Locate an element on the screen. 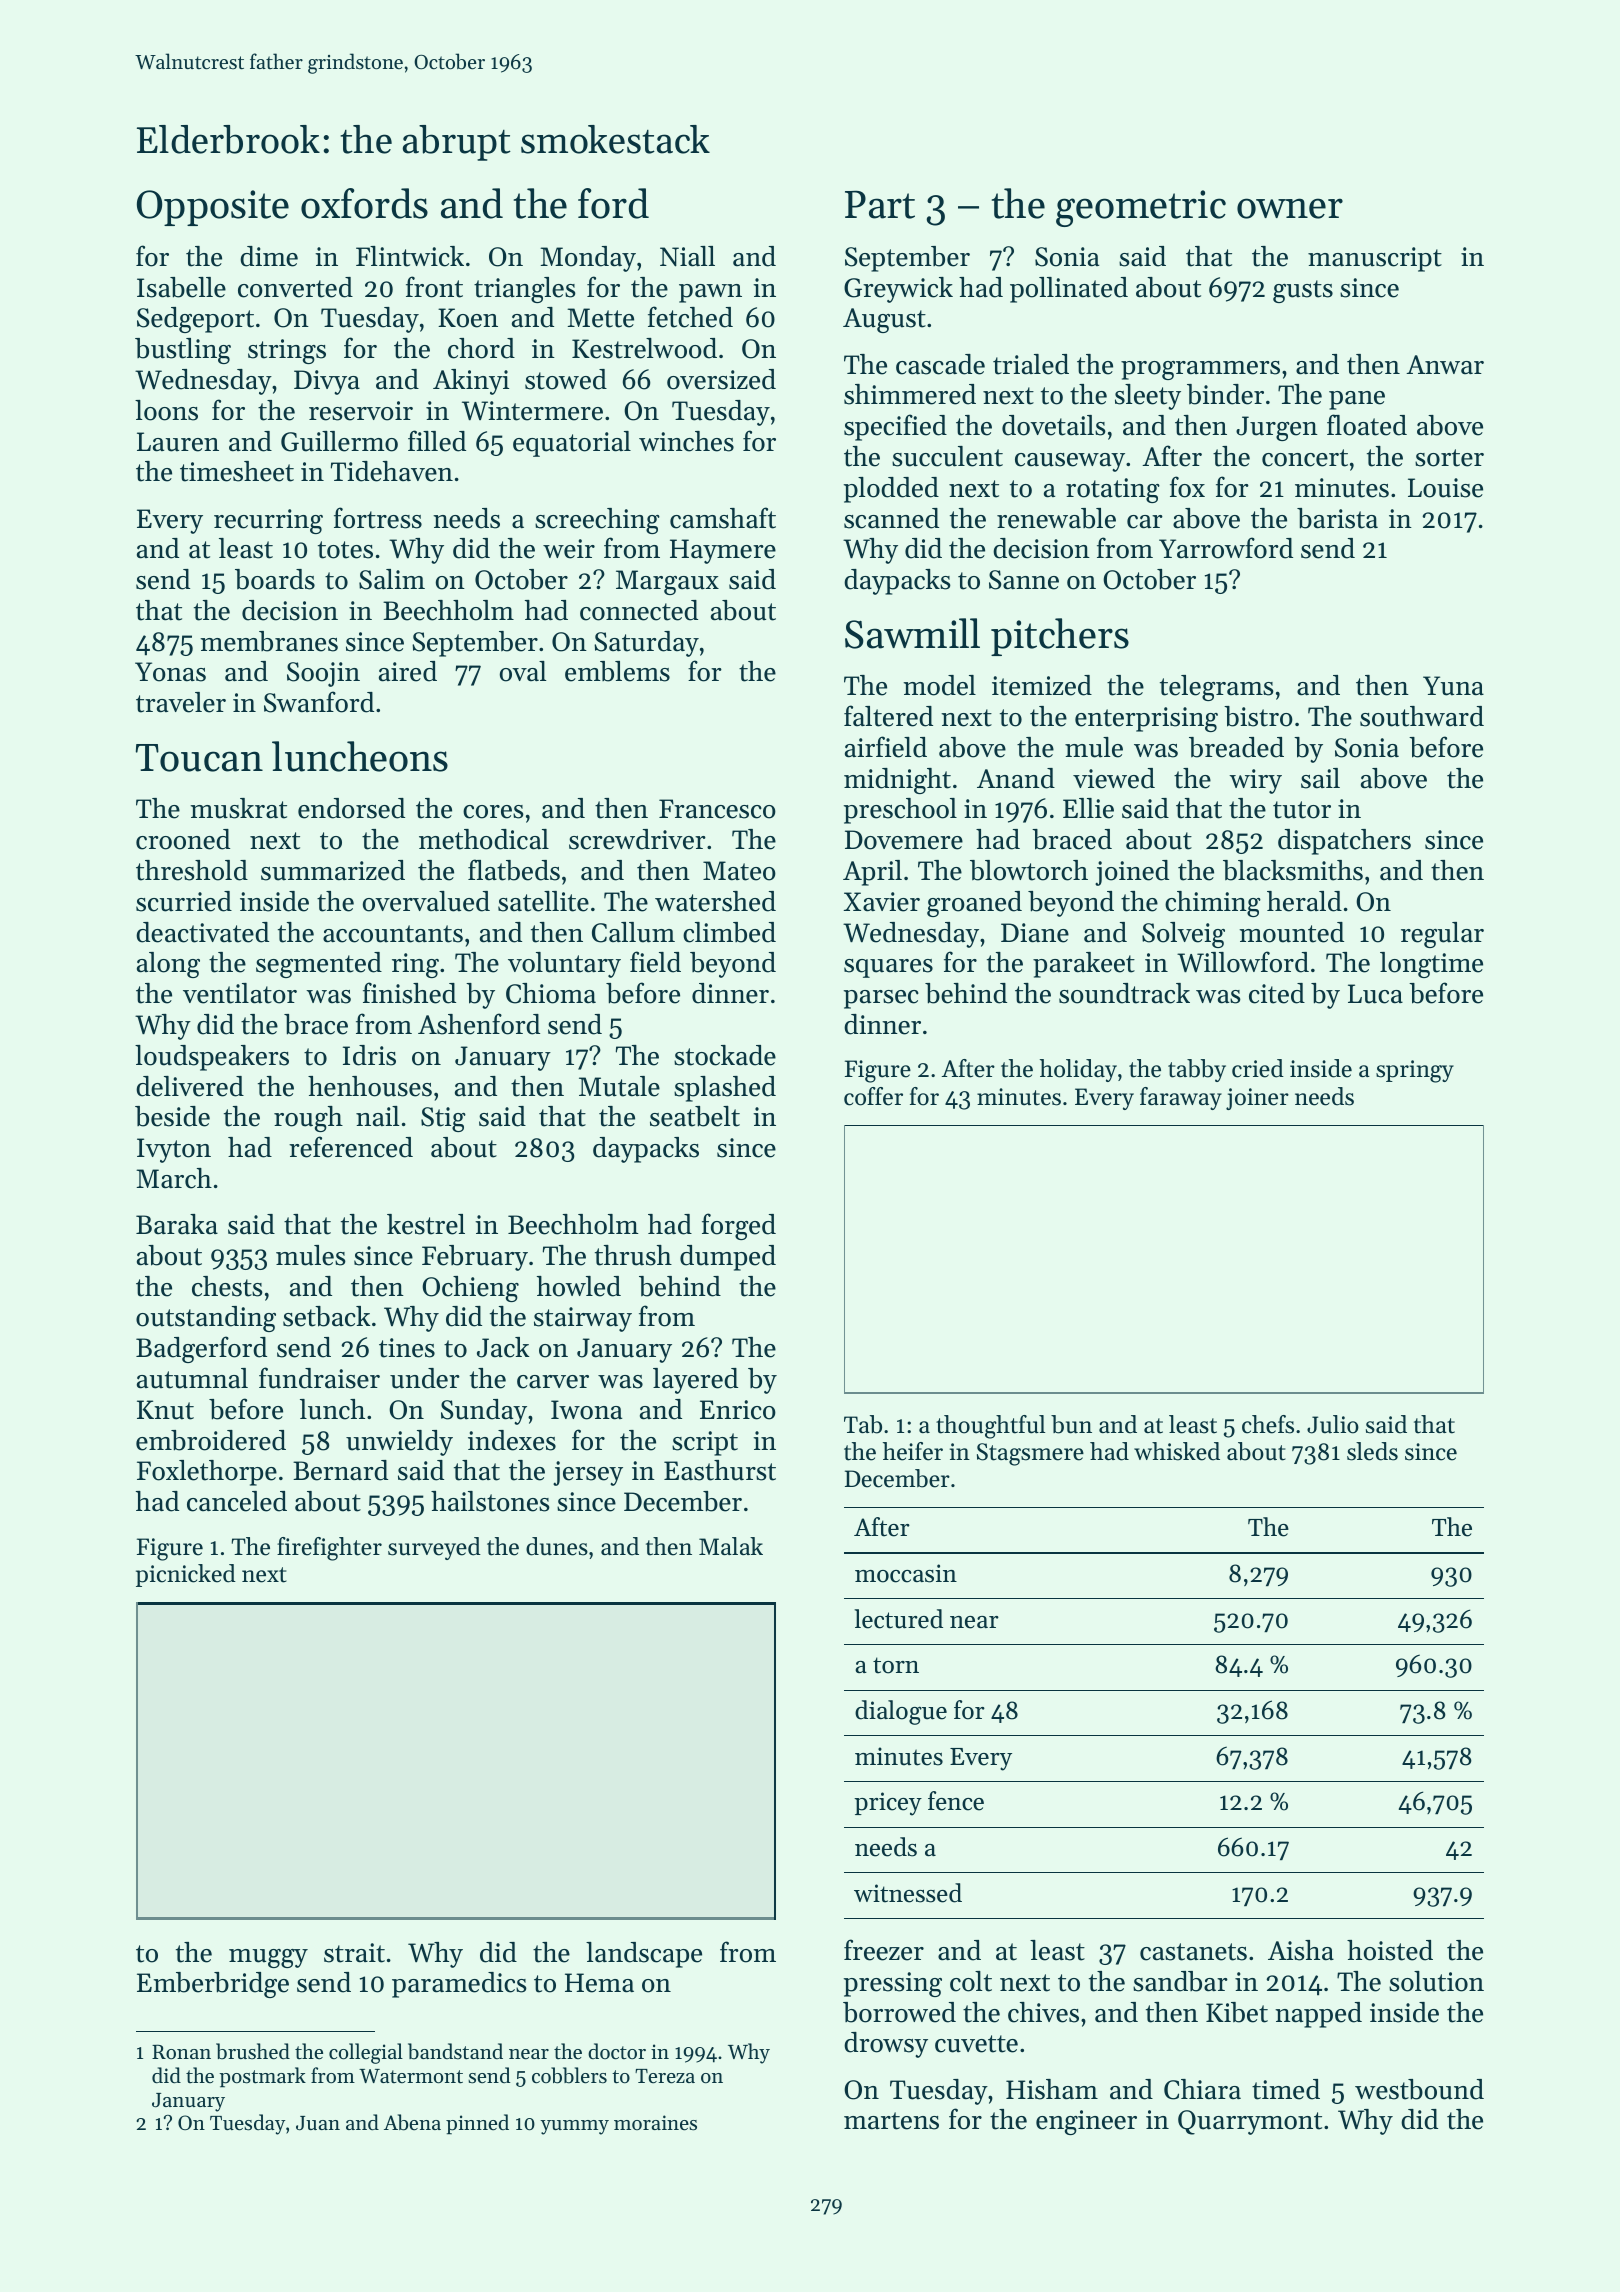 The height and width of the screenshot is (2292, 1620). Juan is located at coordinates (318, 2123).
